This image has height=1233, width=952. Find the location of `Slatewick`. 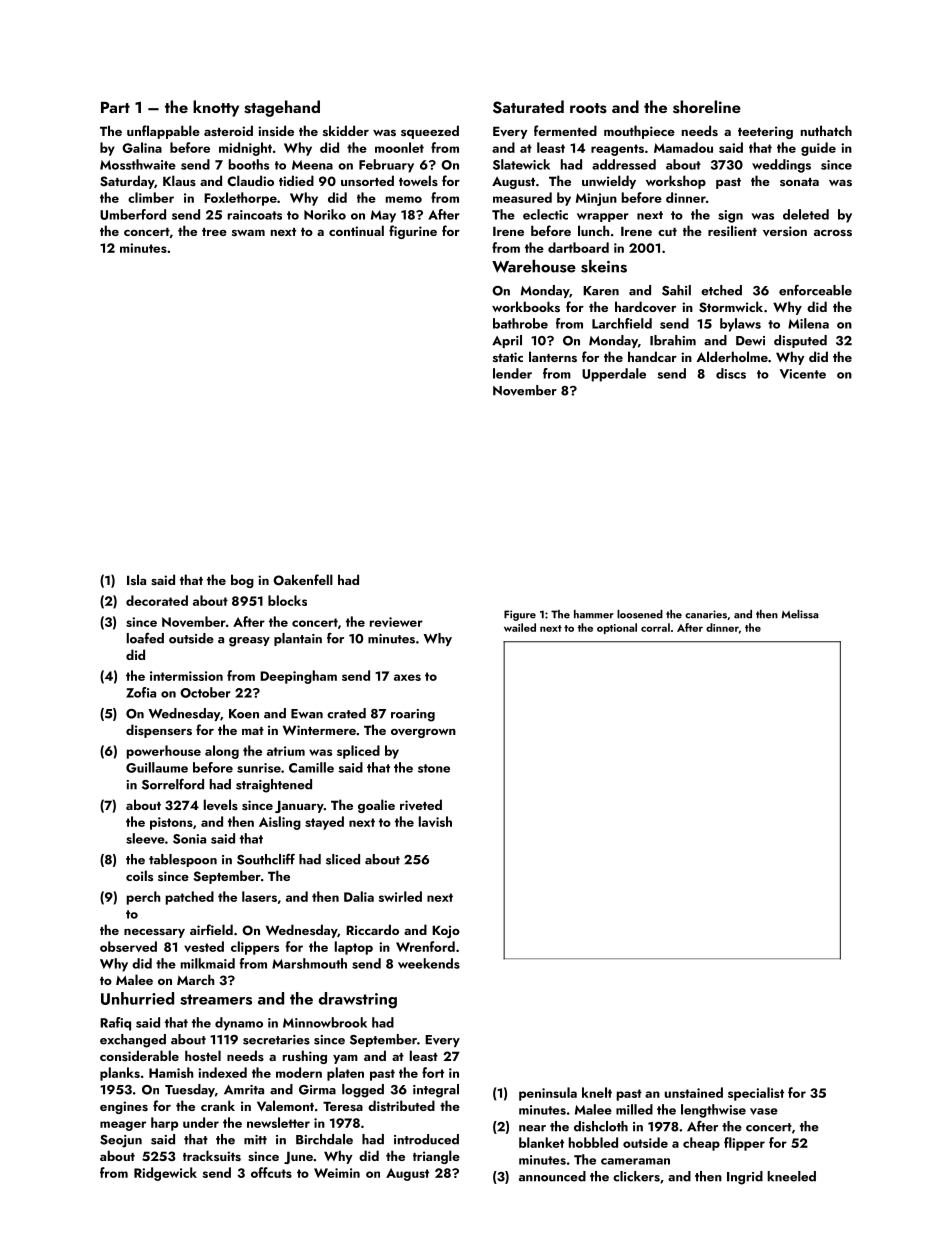

Slatewick is located at coordinates (521, 164).
